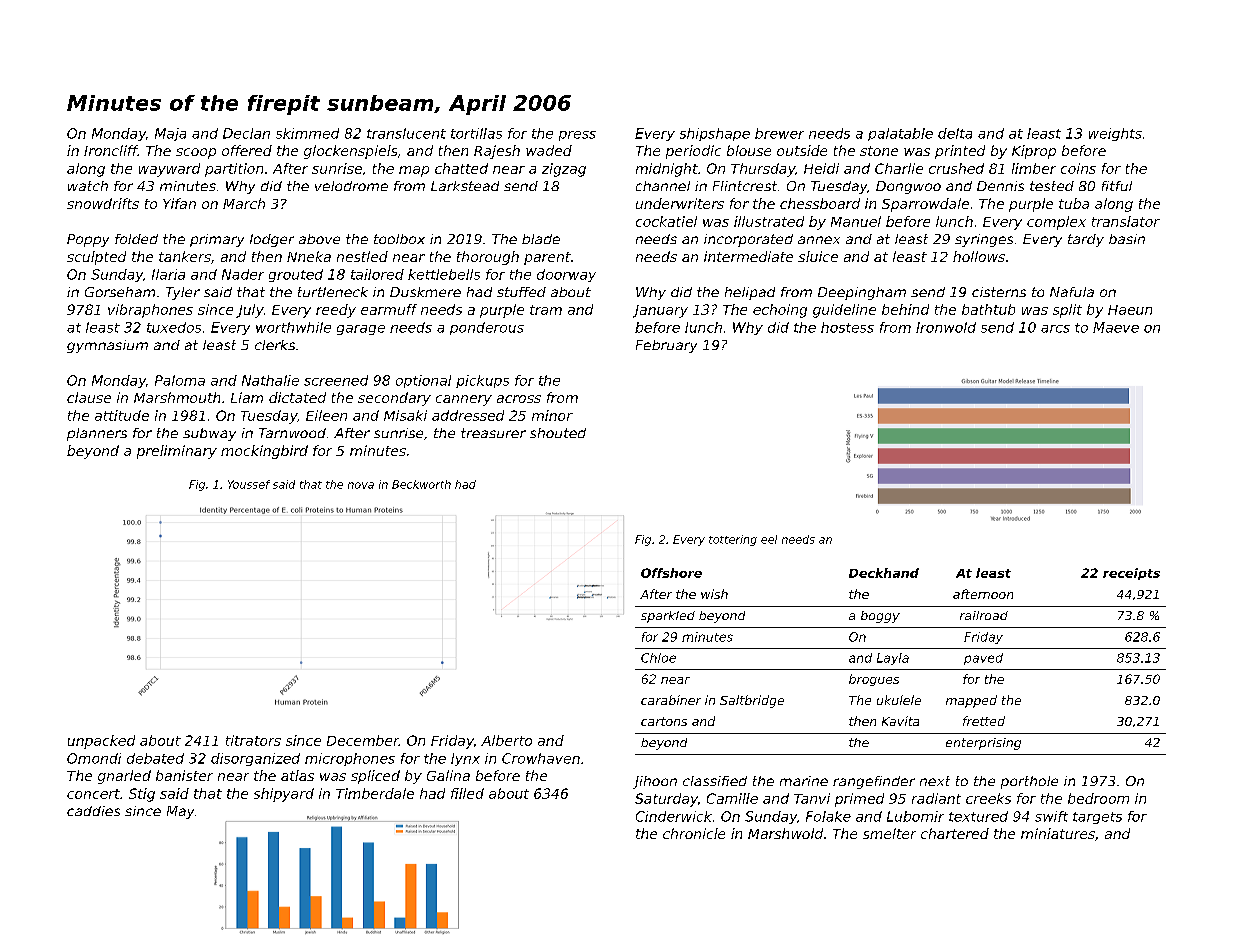 This image has height=952, width=1233. Describe the element at coordinates (101, 742) in the image. I see `unpacked` at that location.
